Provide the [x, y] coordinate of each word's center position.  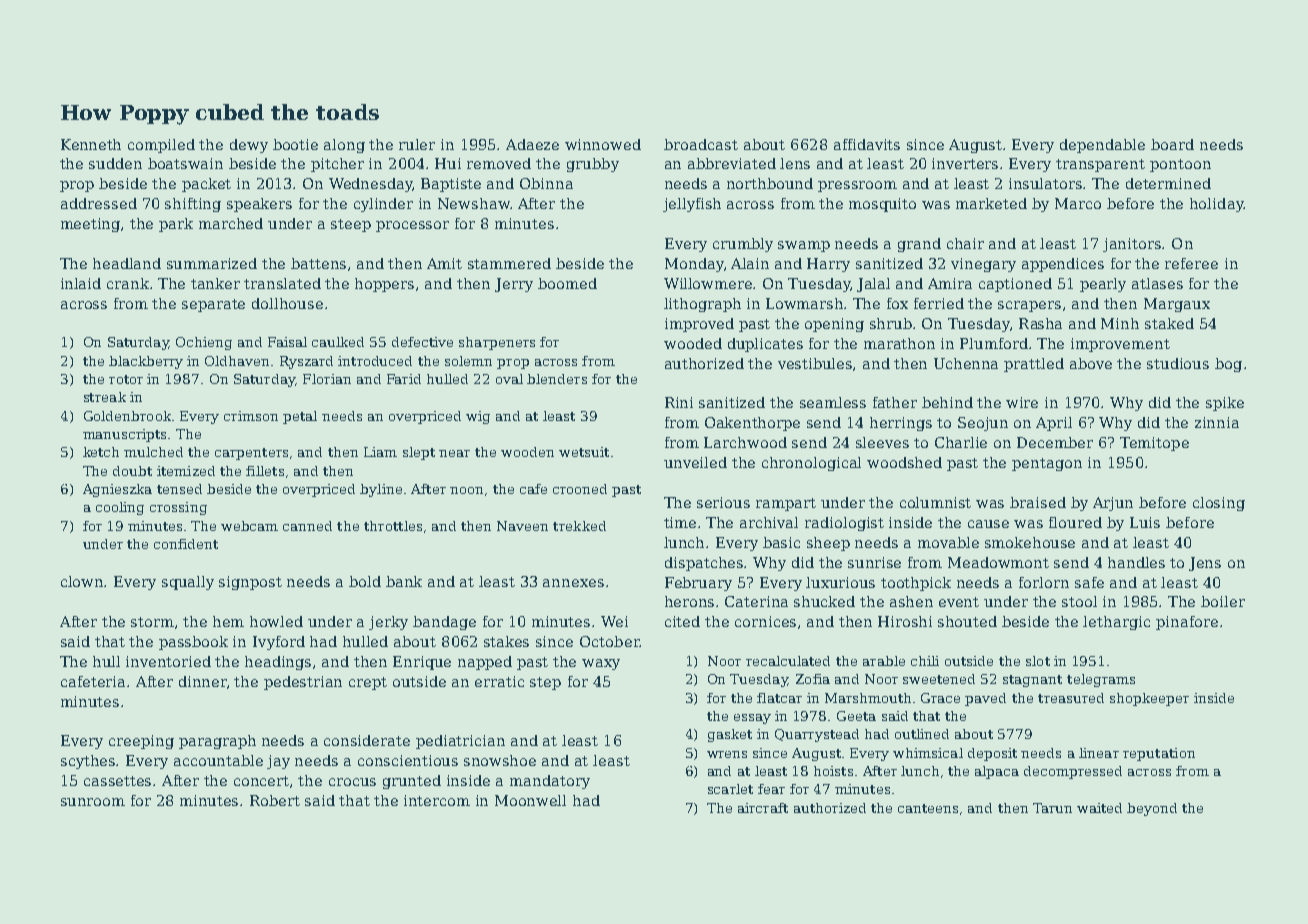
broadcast [701, 144]
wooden [527, 452]
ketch [101, 452]
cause [988, 524]
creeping [141, 742]
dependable [1102, 146]
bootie [295, 144]
